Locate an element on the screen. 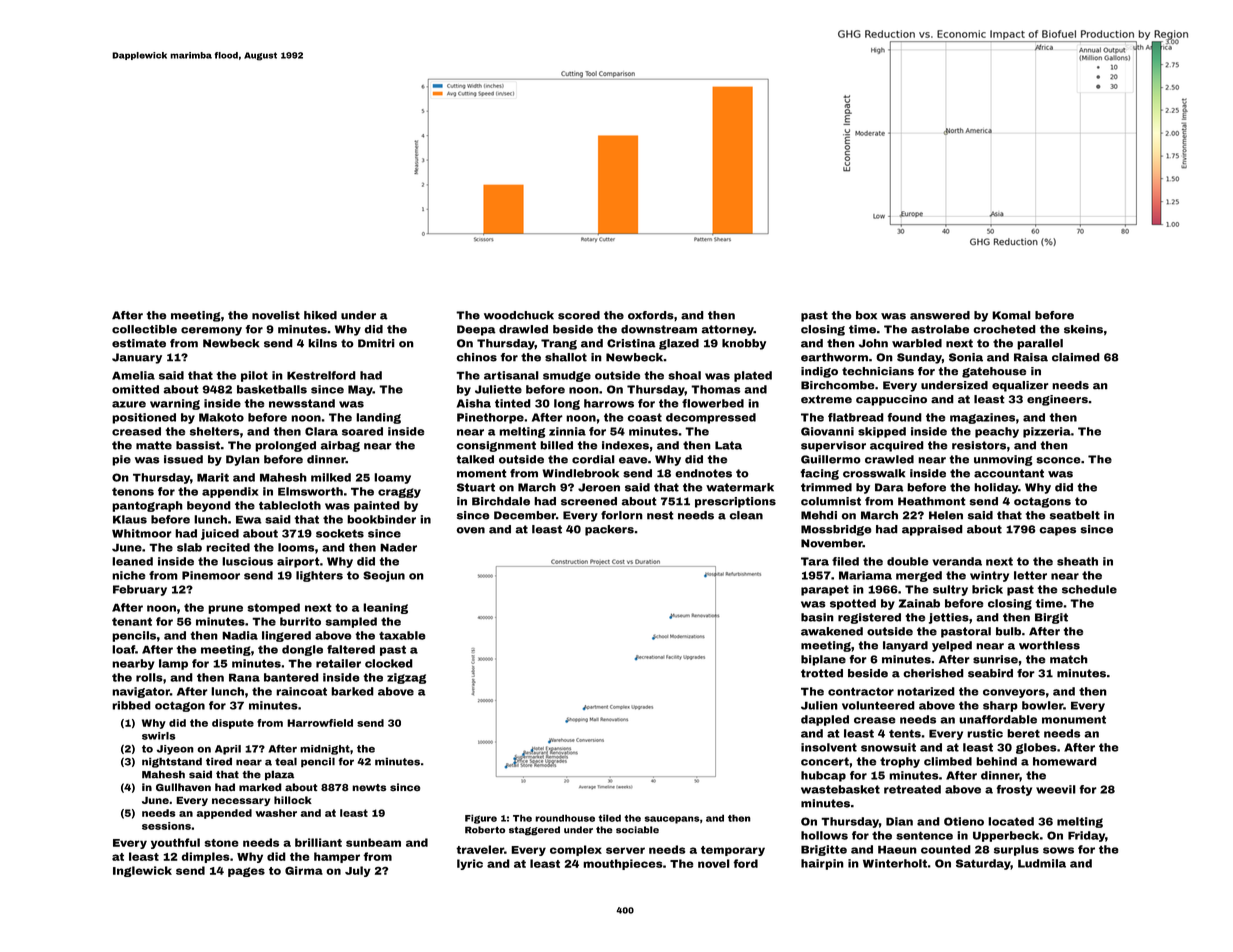  Elmsworth is located at coordinates (310, 491).
